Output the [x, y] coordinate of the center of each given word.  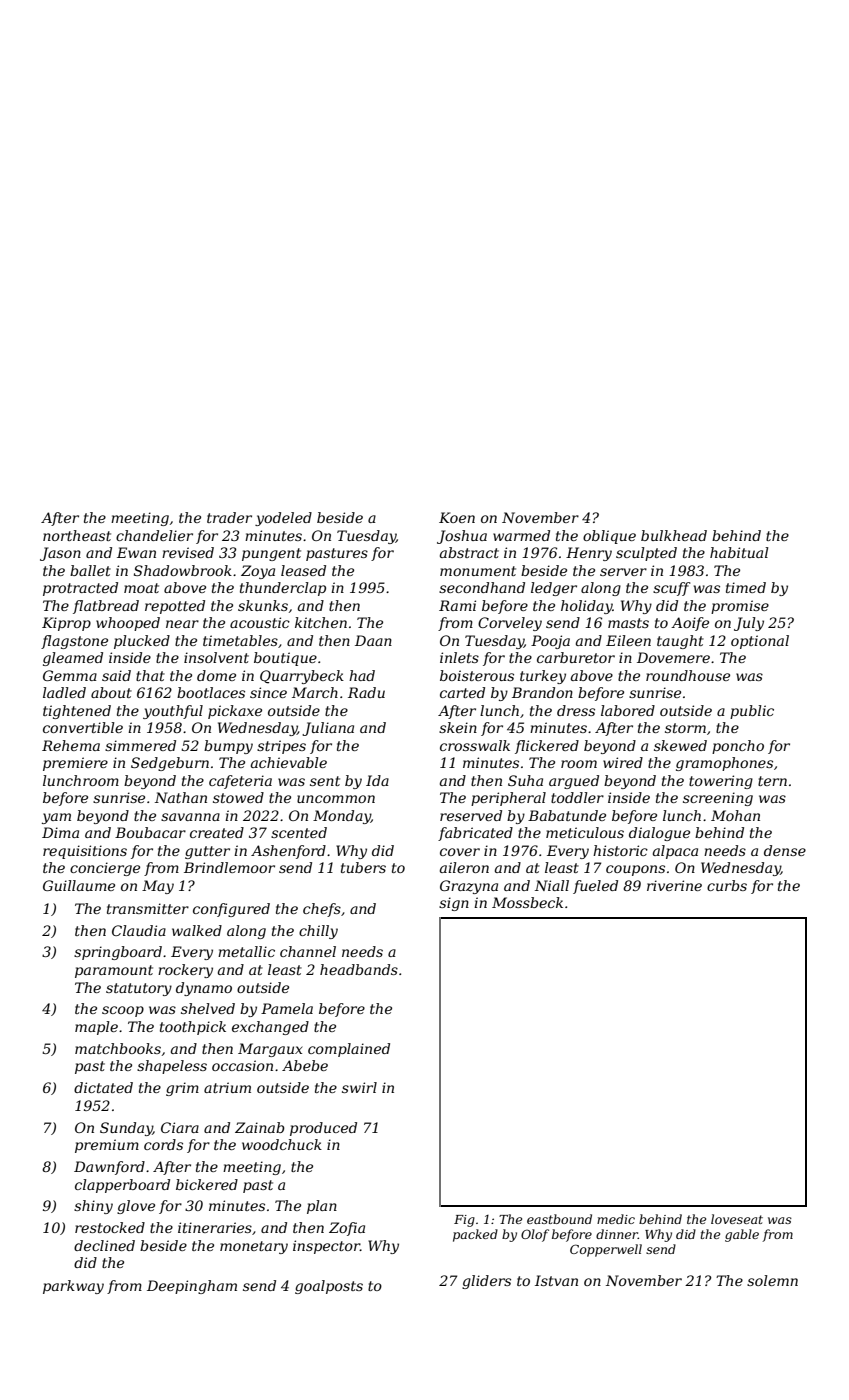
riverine [674, 885]
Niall [552, 885]
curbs [727, 885]
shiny [93, 1207]
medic [616, 1219]
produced [323, 1129]
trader [229, 517]
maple [96, 1028]
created [217, 832]
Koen [457, 517]
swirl [359, 1087]
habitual [739, 552]
